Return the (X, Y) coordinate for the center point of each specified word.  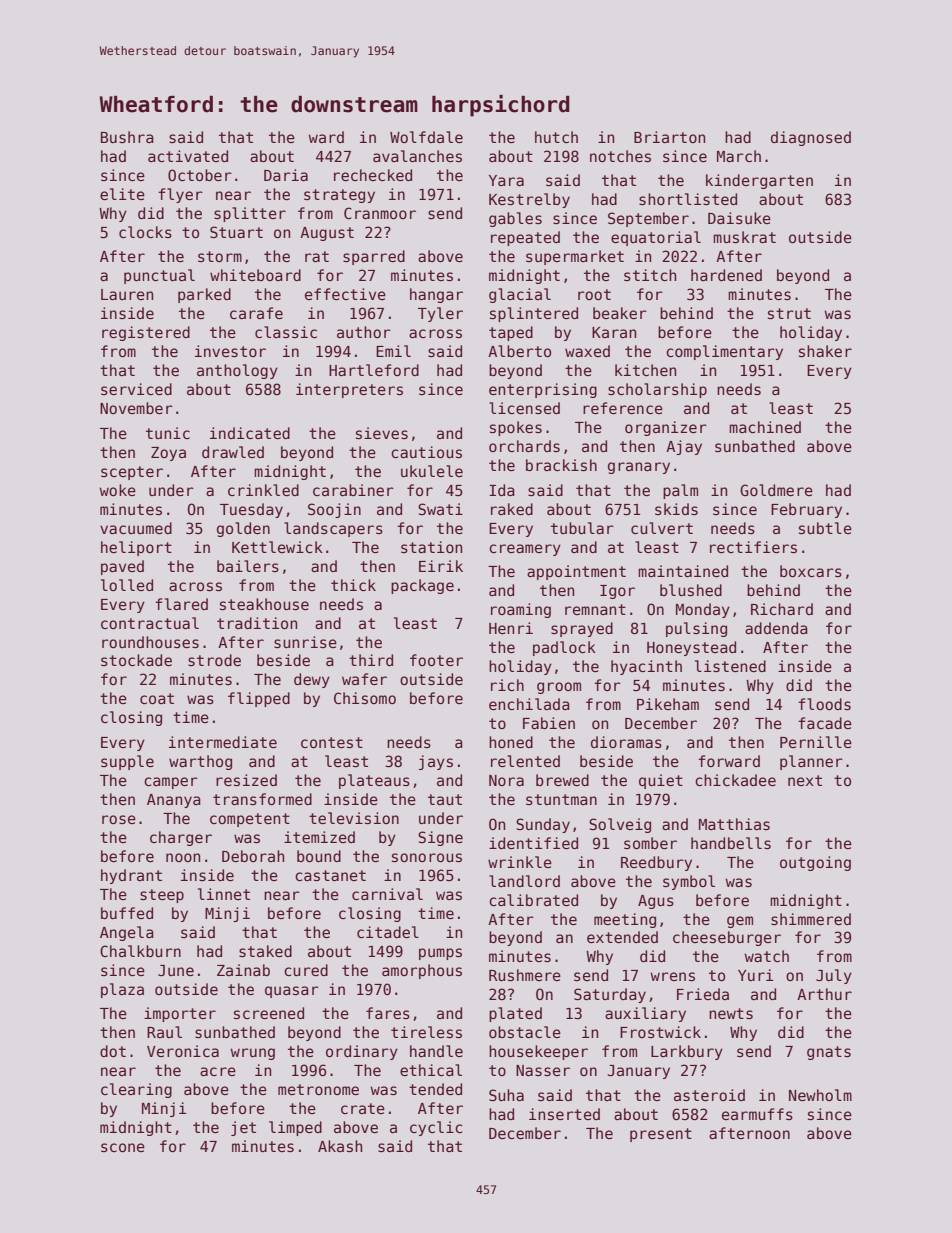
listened (730, 666)
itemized (319, 837)
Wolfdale (426, 137)
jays (436, 762)
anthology (237, 371)
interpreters (349, 390)
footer (436, 660)
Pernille (816, 742)
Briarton (669, 137)
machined (765, 427)
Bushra (127, 137)
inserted (564, 1114)
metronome (318, 1089)
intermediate (223, 742)
